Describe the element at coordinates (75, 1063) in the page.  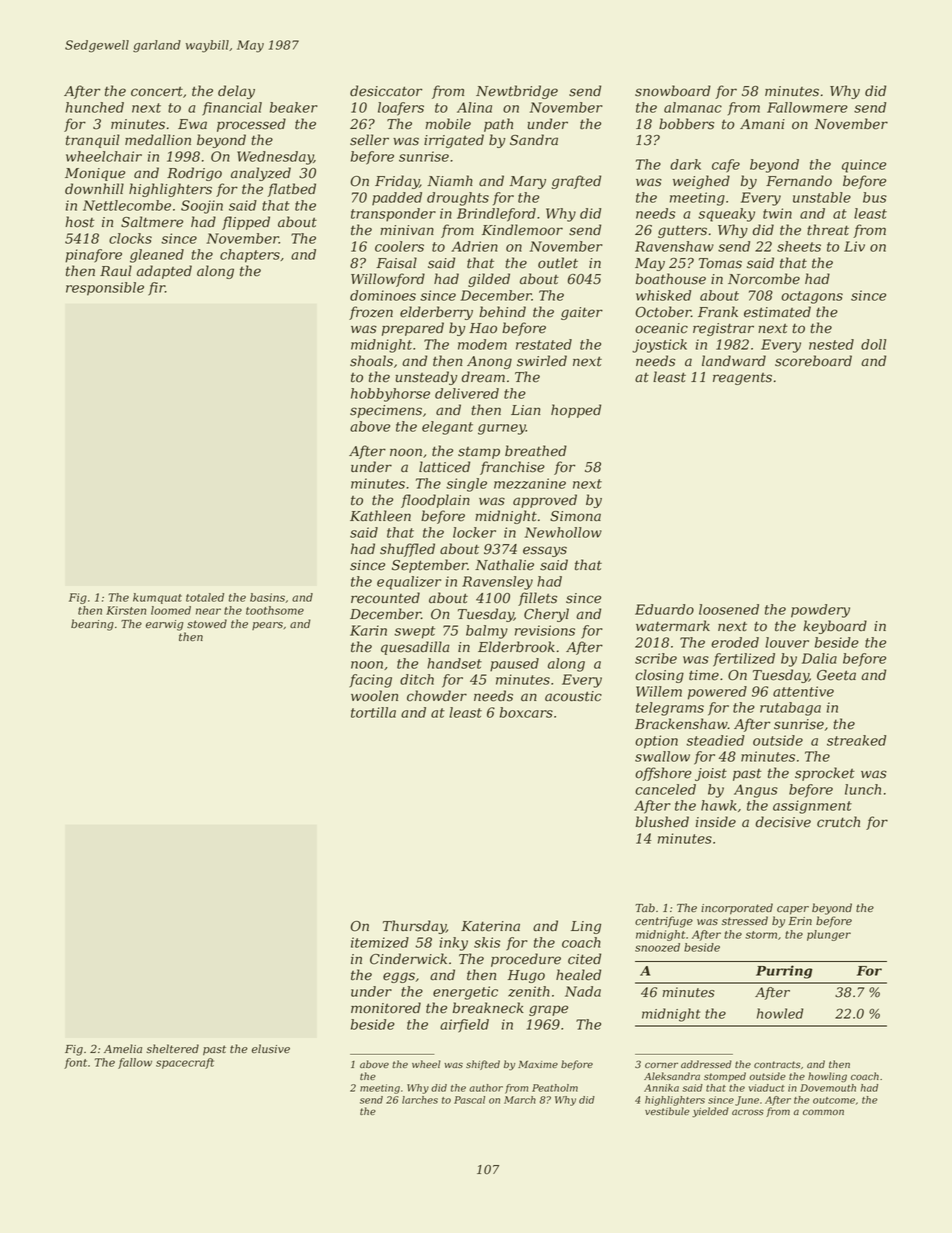
I see `font` at that location.
